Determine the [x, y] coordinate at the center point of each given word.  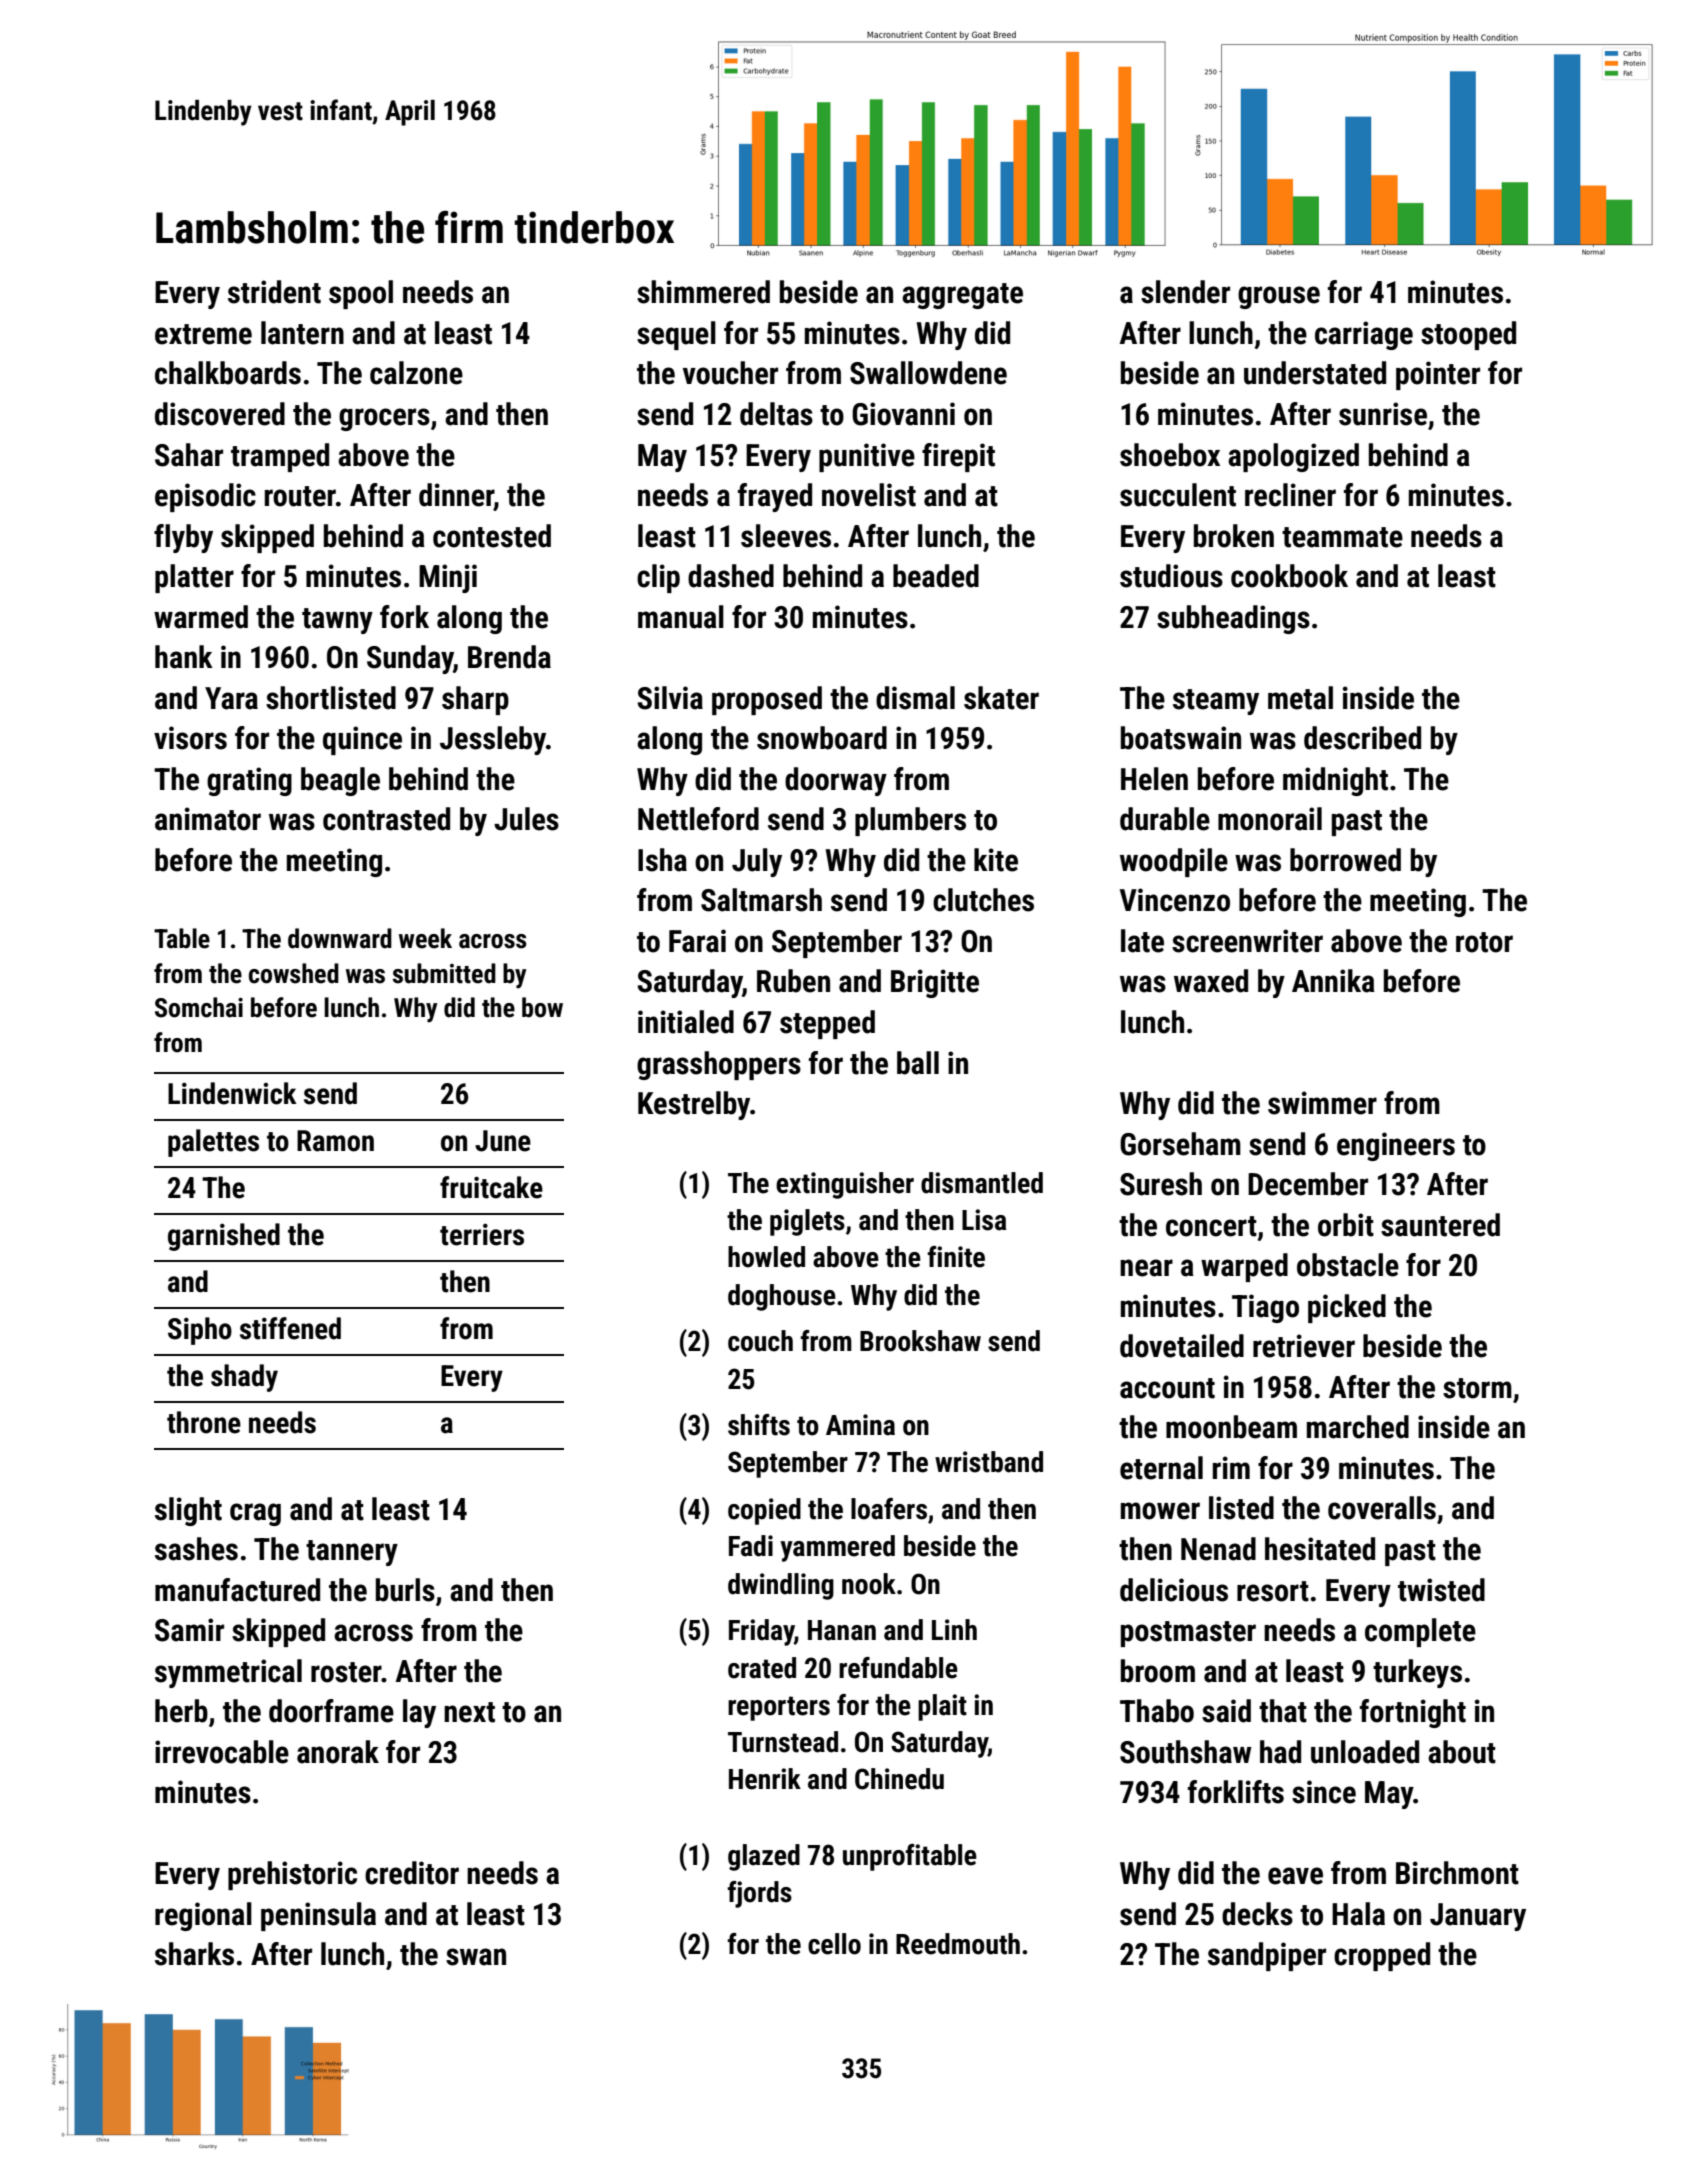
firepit [958, 457]
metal [1300, 698]
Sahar [189, 455]
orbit [1346, 1225]
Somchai [199, 1007]
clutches [983, 900]
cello [834, 1944]
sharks [194, 1954]
